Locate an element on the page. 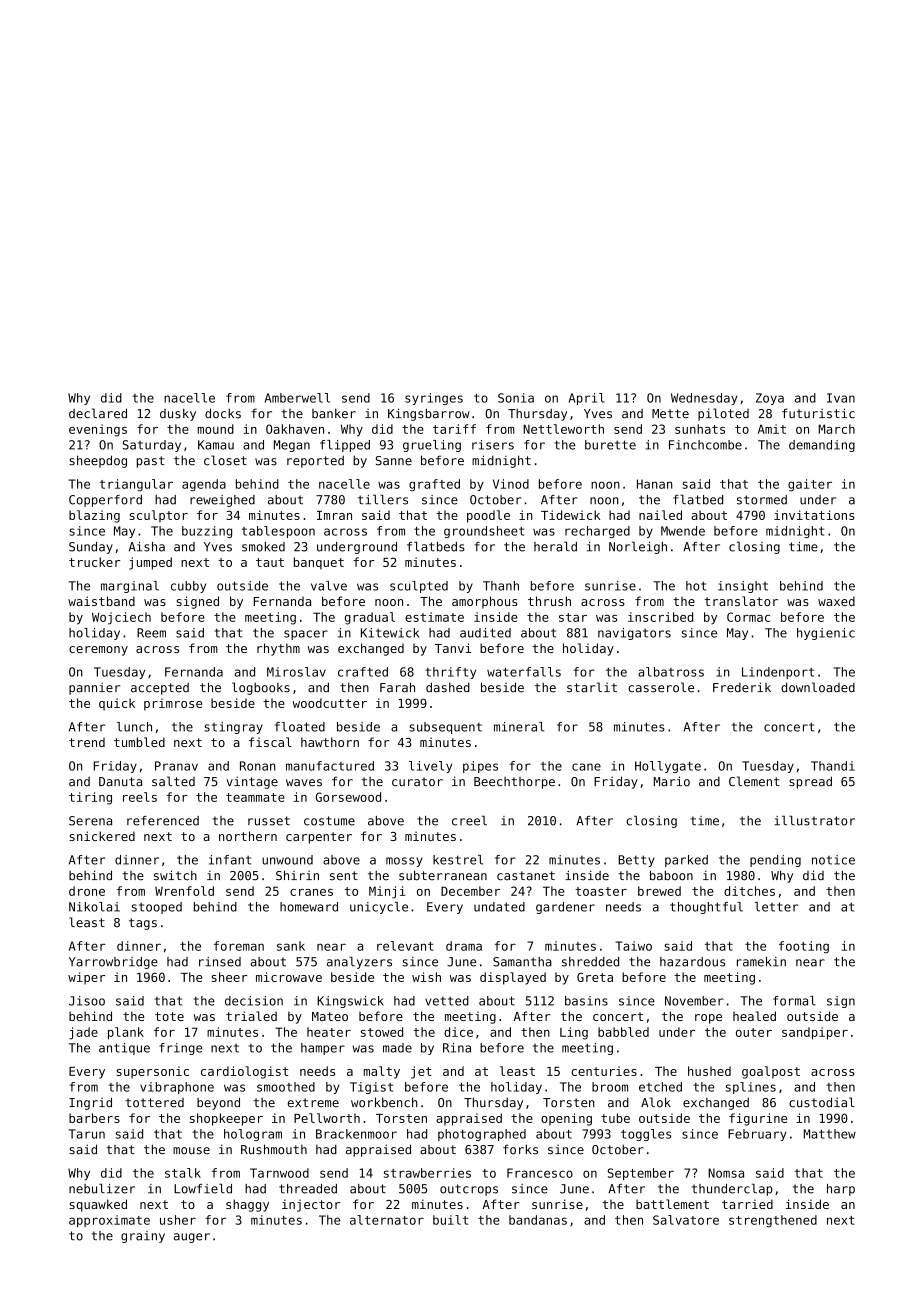 This image has width=924, height=1308. Norleigh is located at coordinates (638, 547).
